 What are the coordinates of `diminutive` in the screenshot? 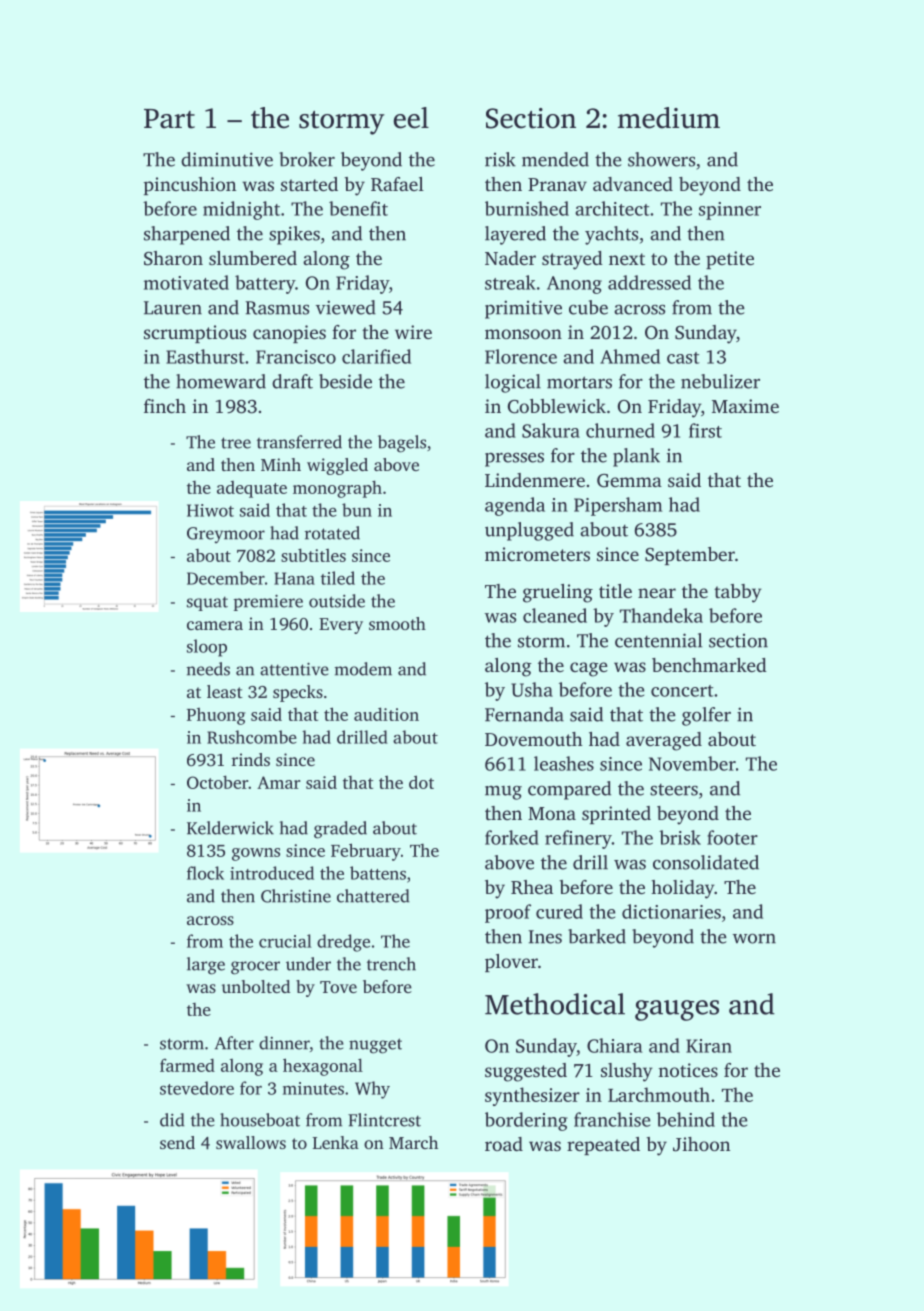 It's located at (227, 159).
